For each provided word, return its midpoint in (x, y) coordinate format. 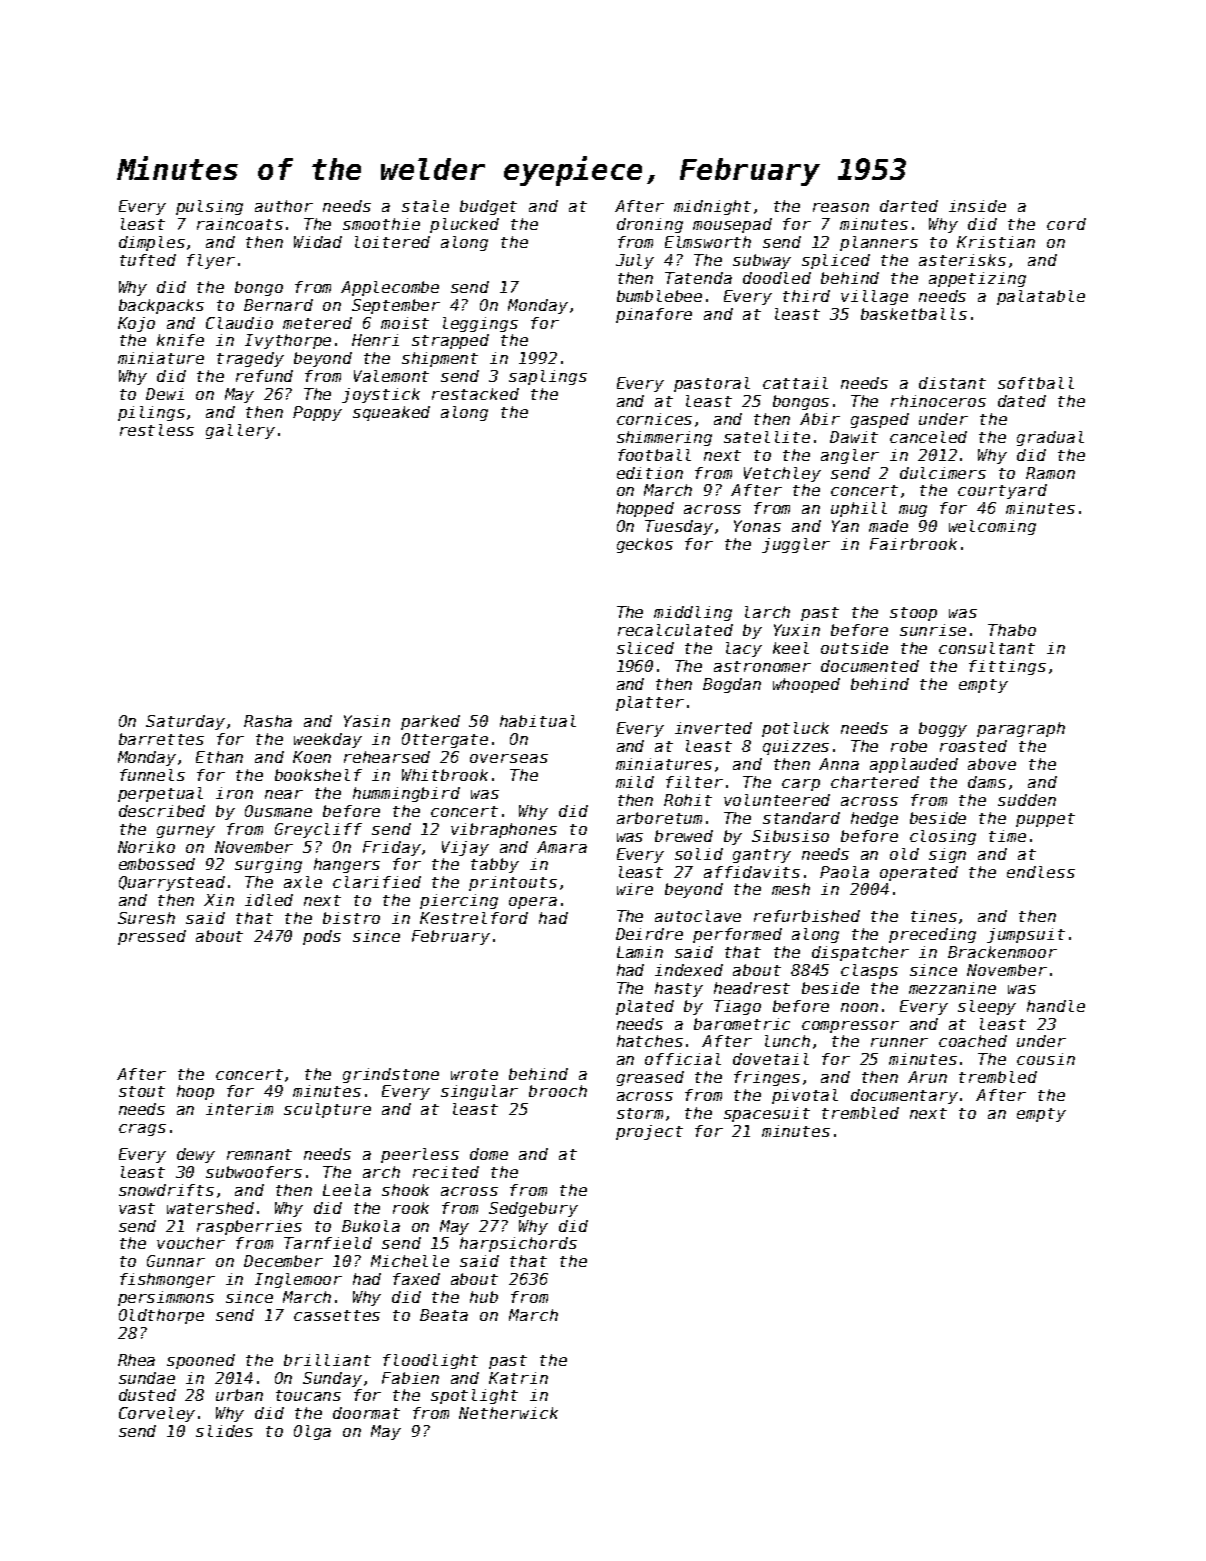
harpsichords (518, 1244)
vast (137, 1208)
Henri (375, 340)
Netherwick (508, 1413)
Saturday (185, 722)
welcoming (992, 527)
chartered (875, 782)
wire (635, 889)
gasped (880, 420)
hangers (347, 865)
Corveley (157, 1414)
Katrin (518, 1378)
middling (693, 613)
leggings (480, 324)
